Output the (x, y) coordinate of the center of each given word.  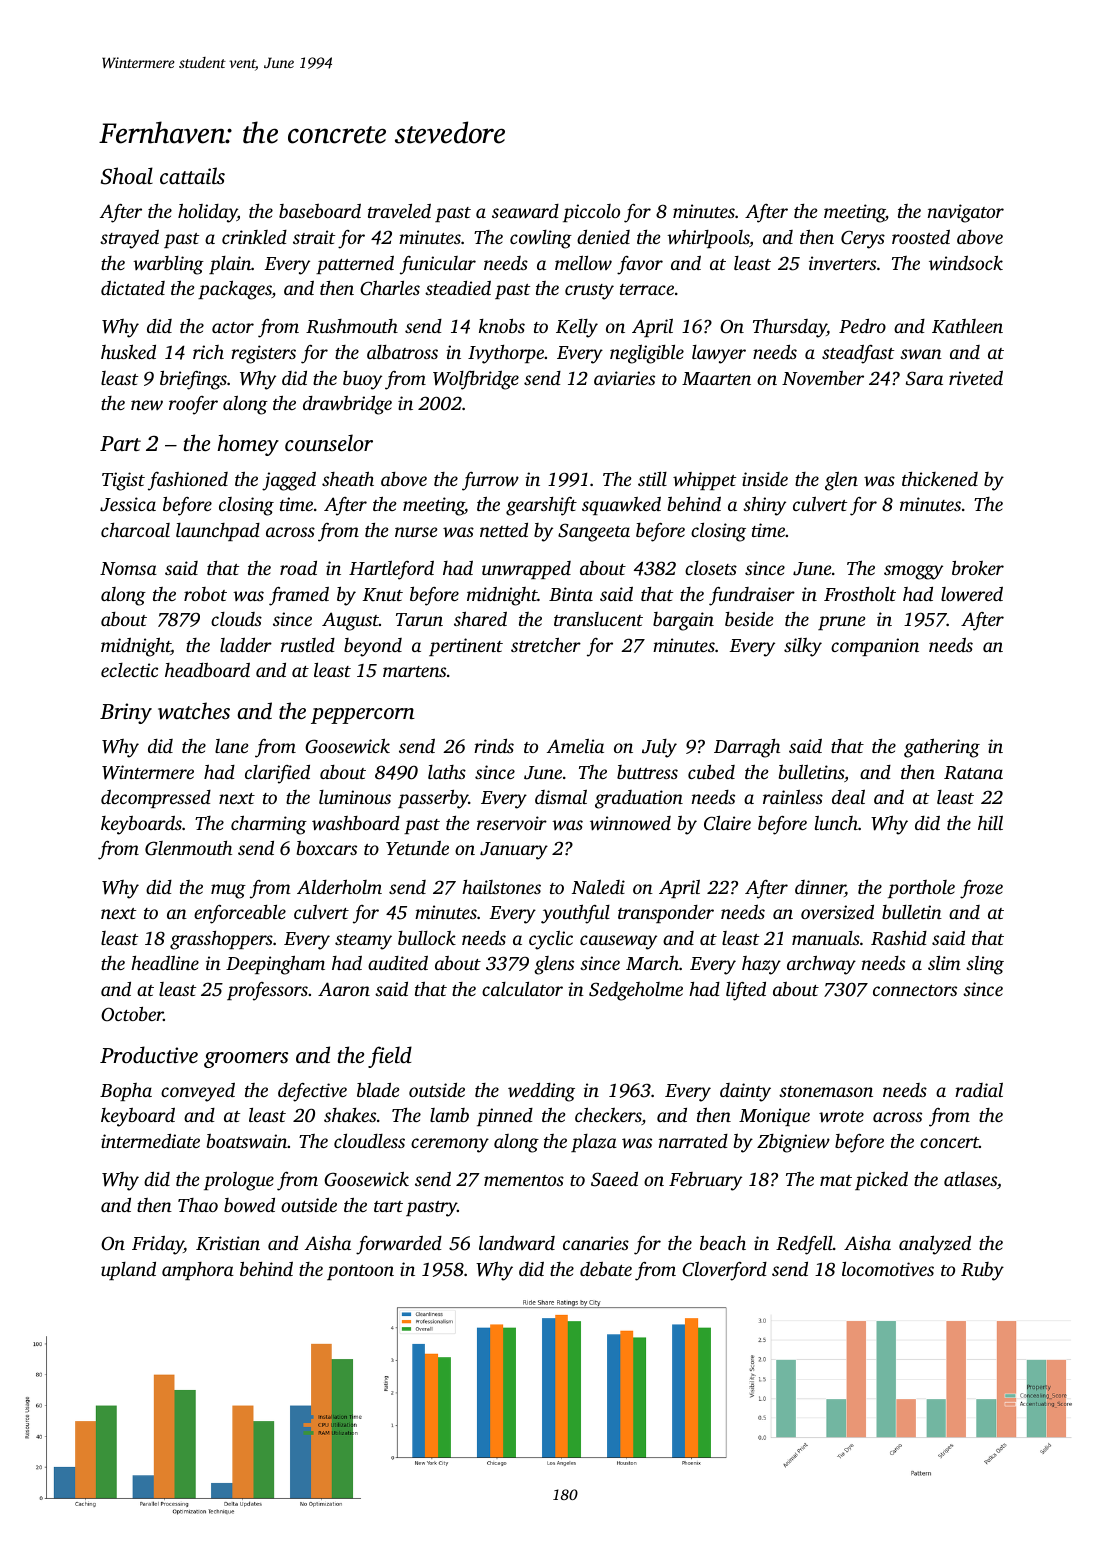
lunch (836, 822)
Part (120, 443)
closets (711, 568)
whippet (704, 481)
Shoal (127, 176)
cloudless (369, 1141)
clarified (277, 774)
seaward (525, 211)
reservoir (512, 823)
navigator (966, 213)
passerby (433, 799)
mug (228, 891)
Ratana (973, 773)
